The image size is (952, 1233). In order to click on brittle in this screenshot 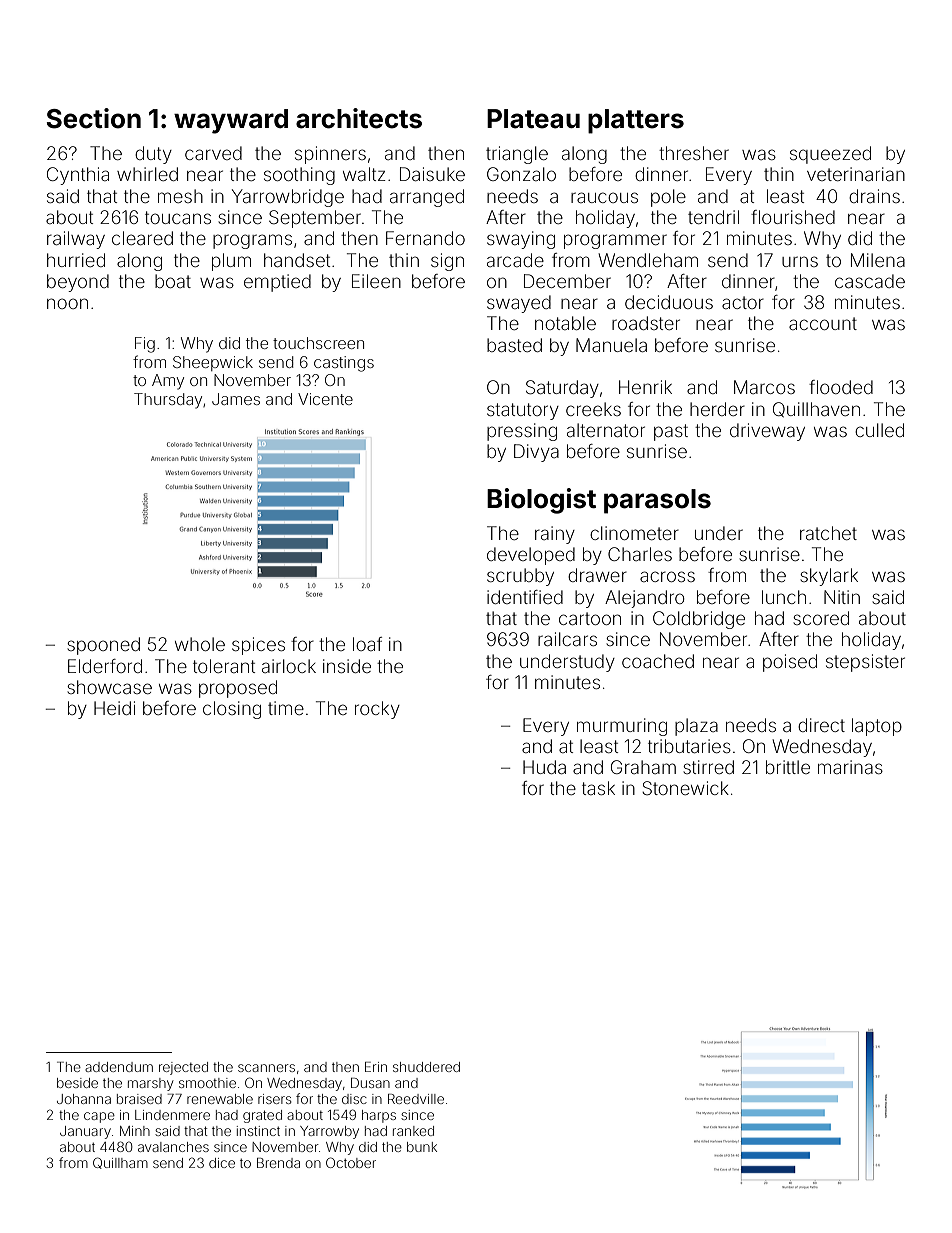, I will do `click(788, 767)`.
